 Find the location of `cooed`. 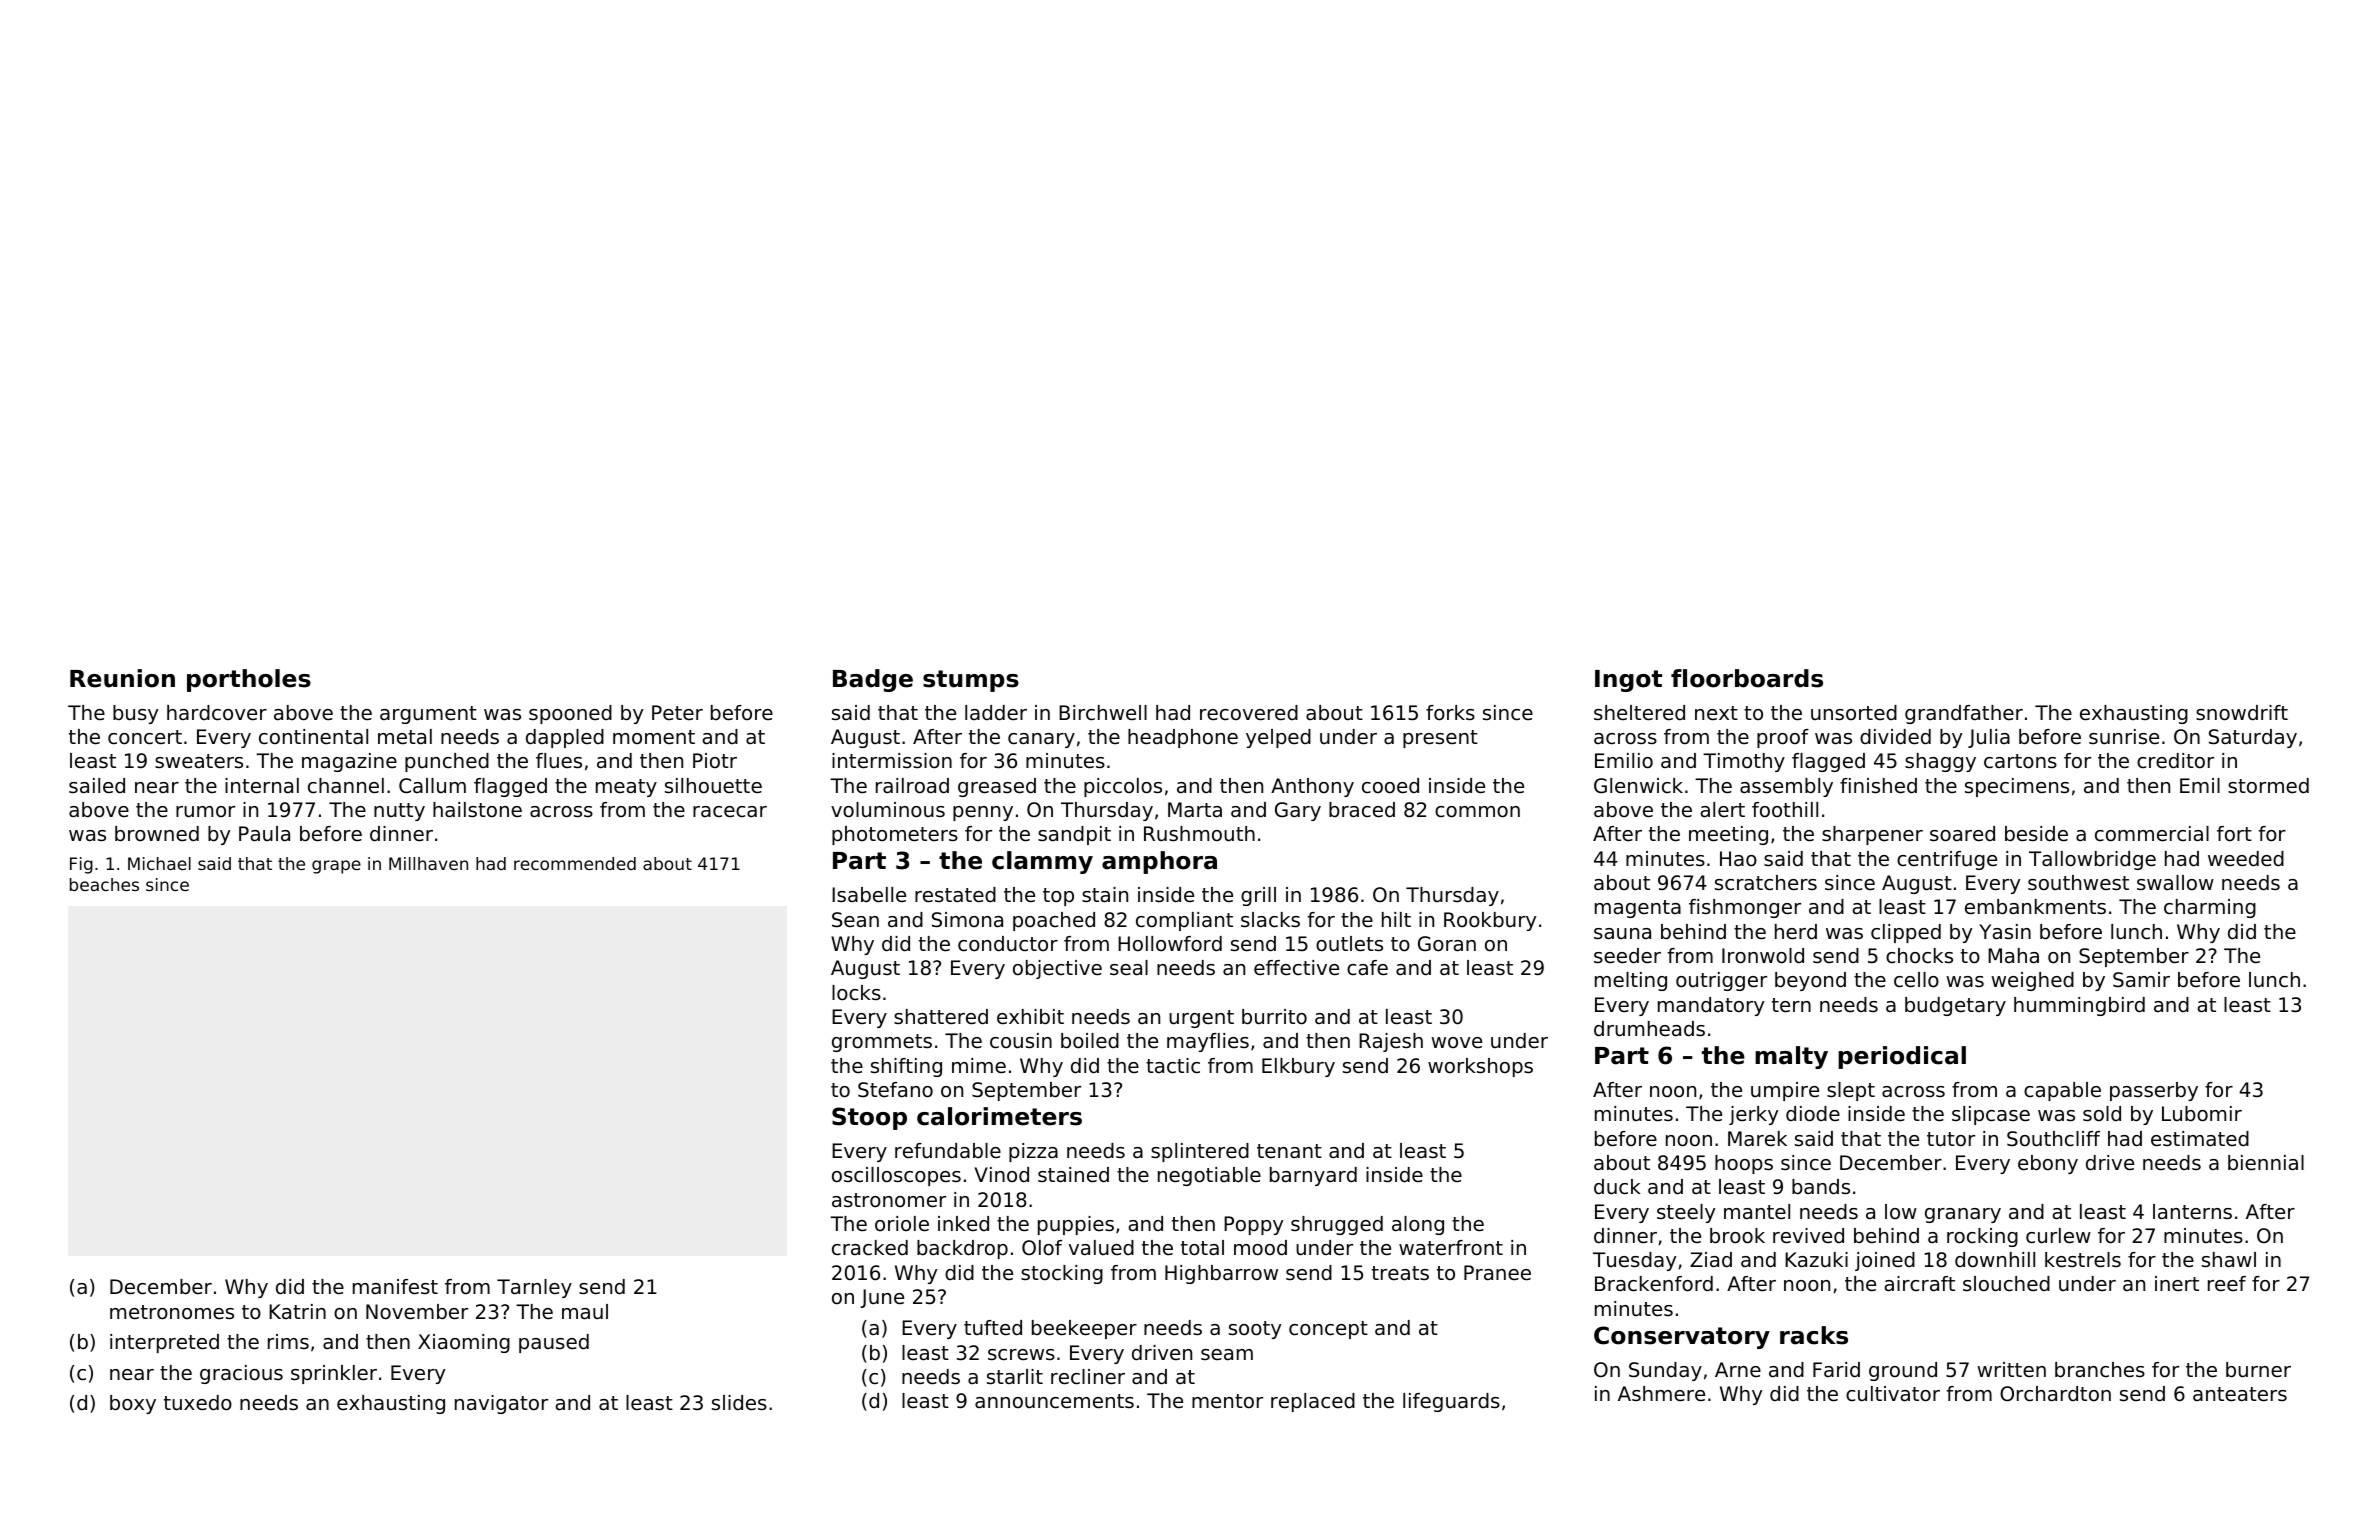

cooed is located at coordinates (1390, 786).
